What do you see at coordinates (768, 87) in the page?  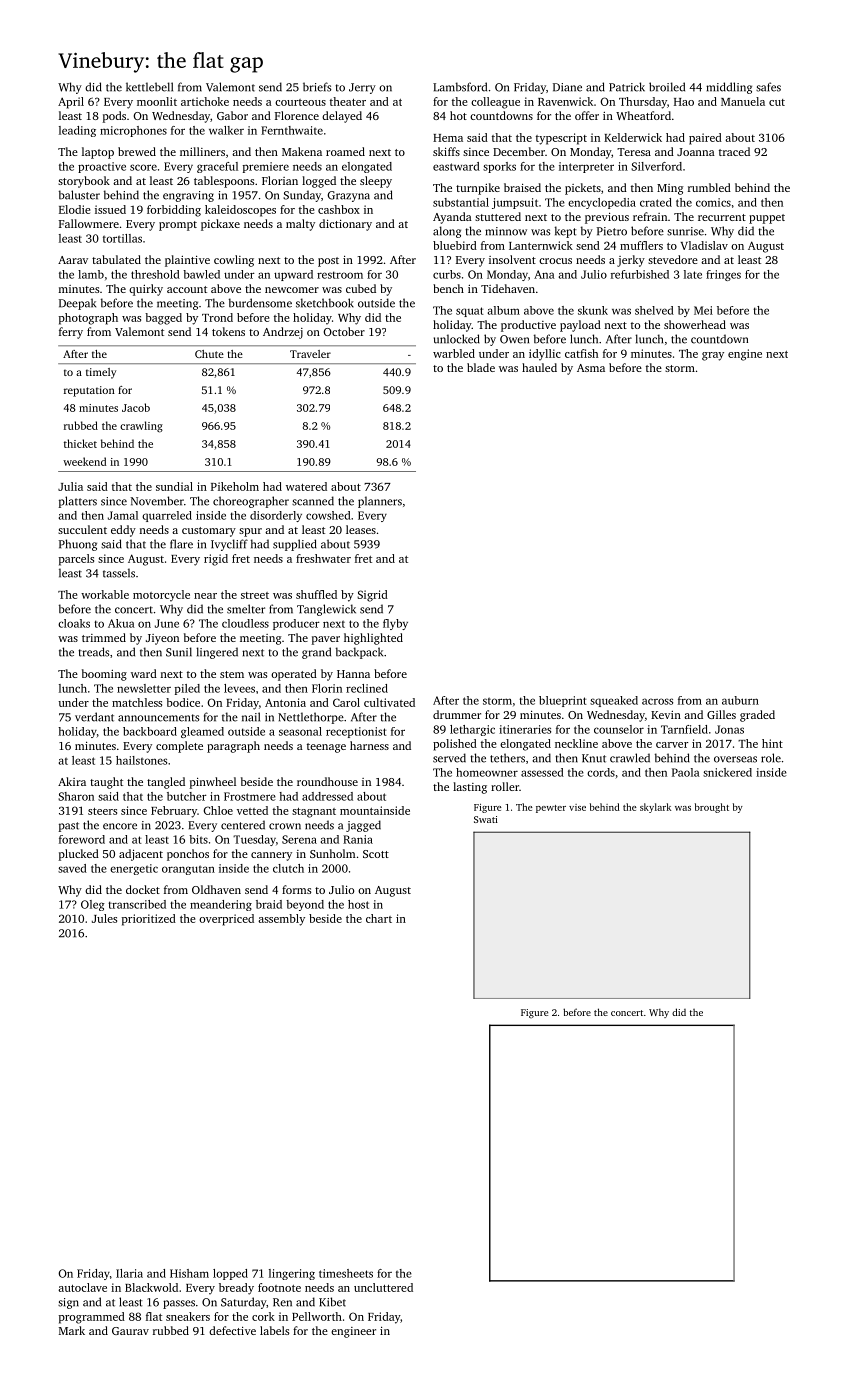 I see `safes` at bounding box center [768, 87].
